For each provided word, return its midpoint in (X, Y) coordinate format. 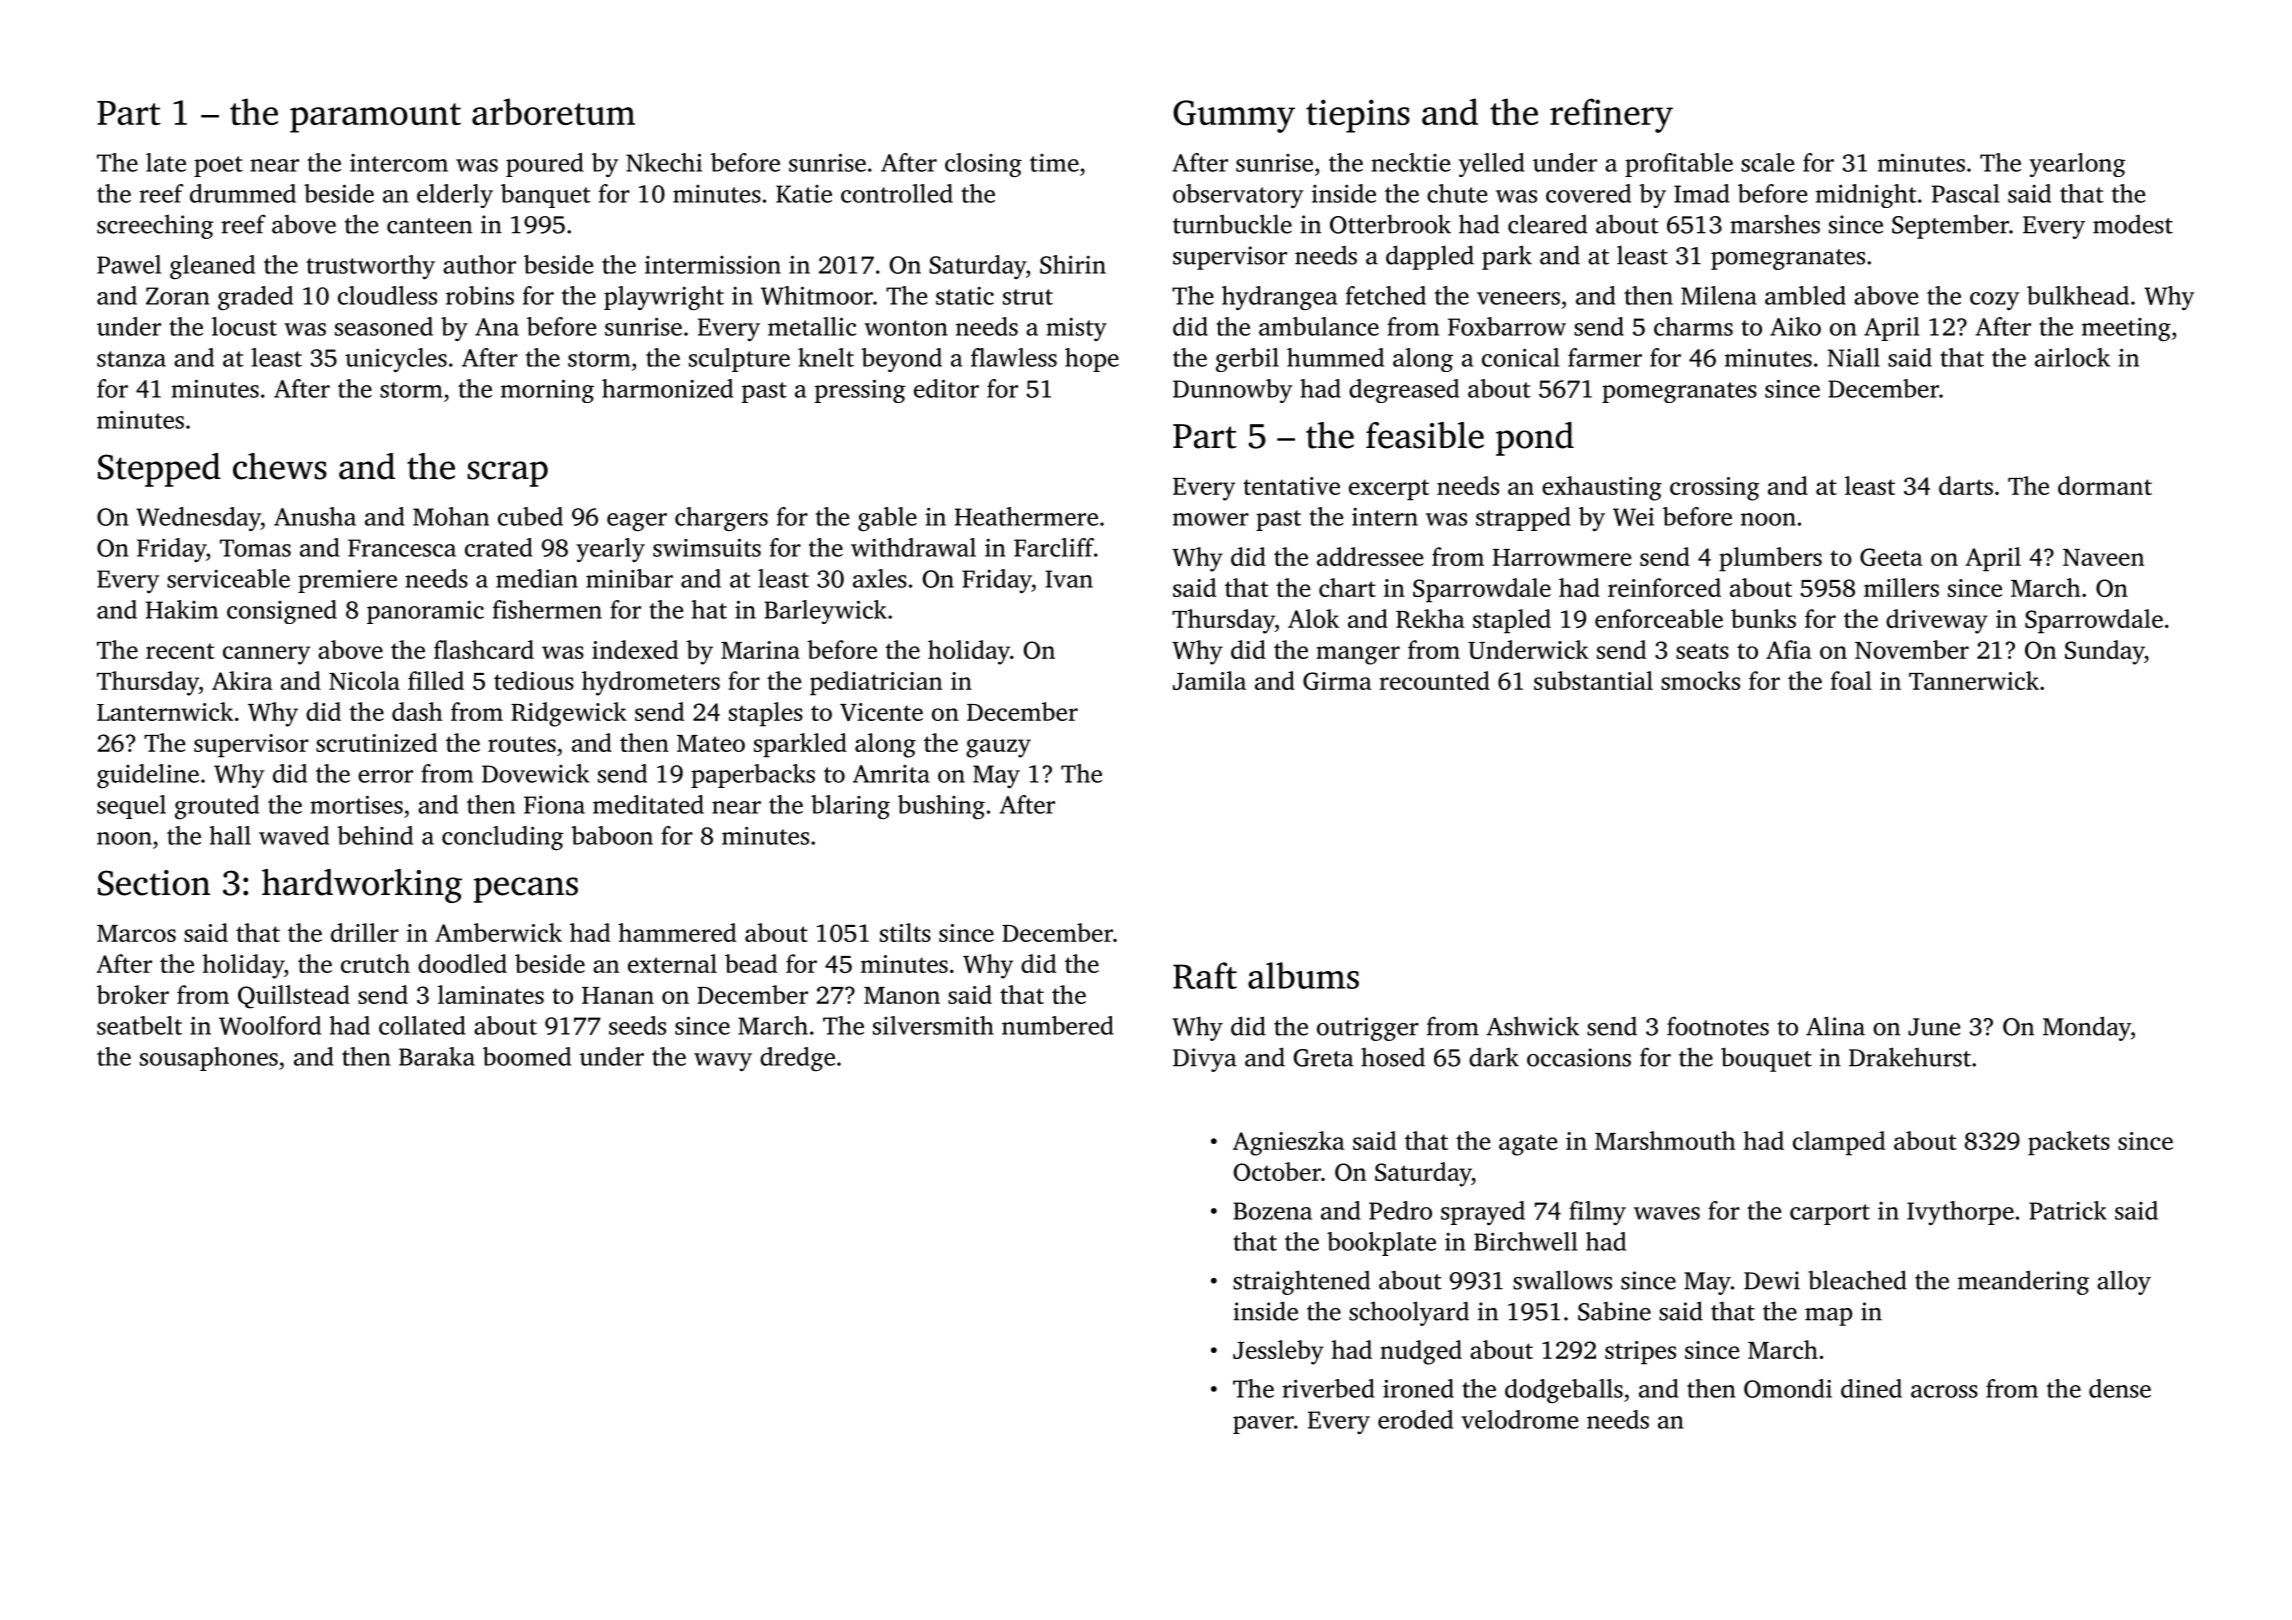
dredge (797, 1059)
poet (218, 166)
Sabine (1614, 1311)
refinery (1611, 115)
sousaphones (209, 1059)
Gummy (1234, 116)
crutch (375, 963)
